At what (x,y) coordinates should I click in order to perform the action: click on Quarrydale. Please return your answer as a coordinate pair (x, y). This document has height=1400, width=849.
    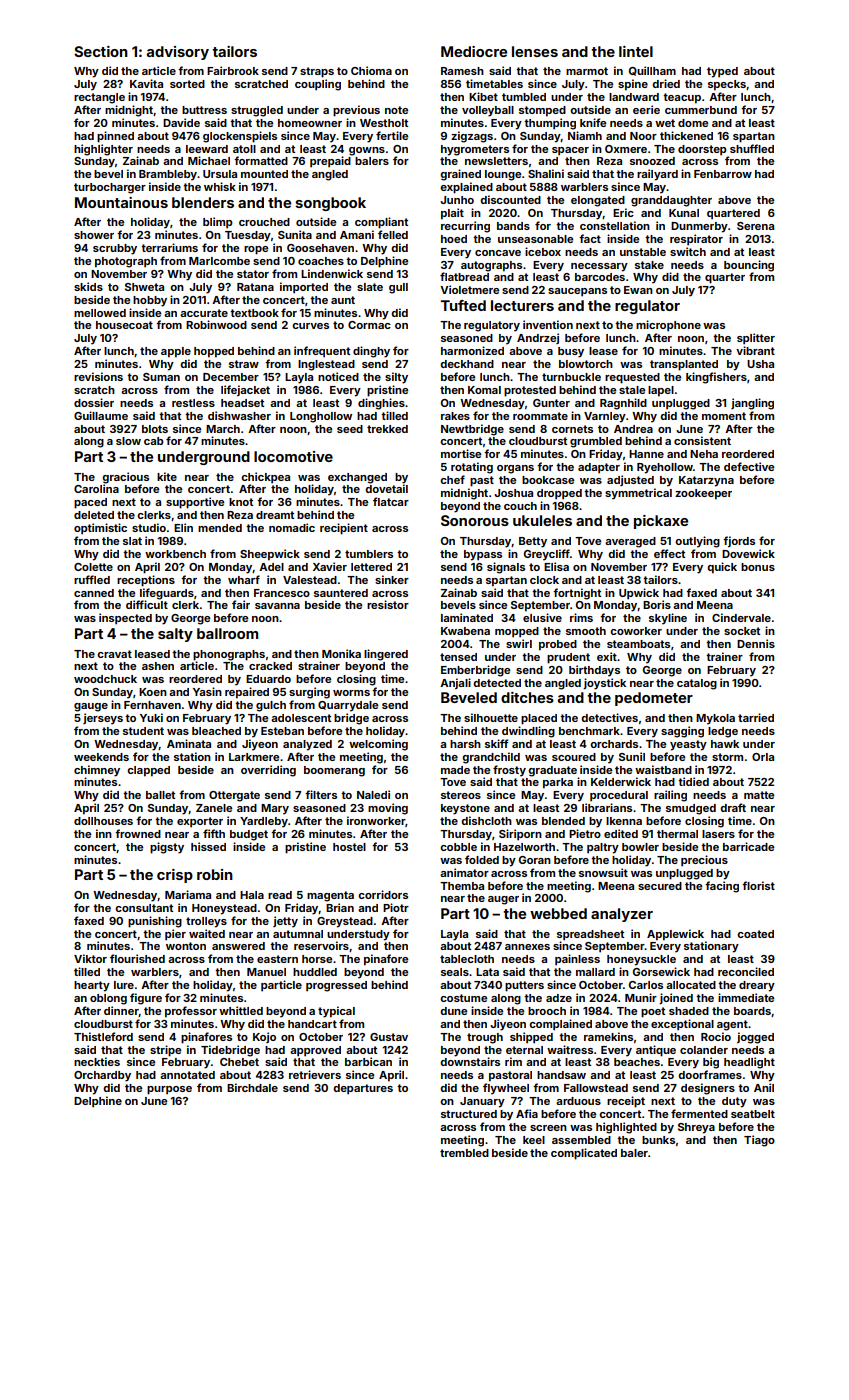
    Looking at the image, I should click on (348, 706).
